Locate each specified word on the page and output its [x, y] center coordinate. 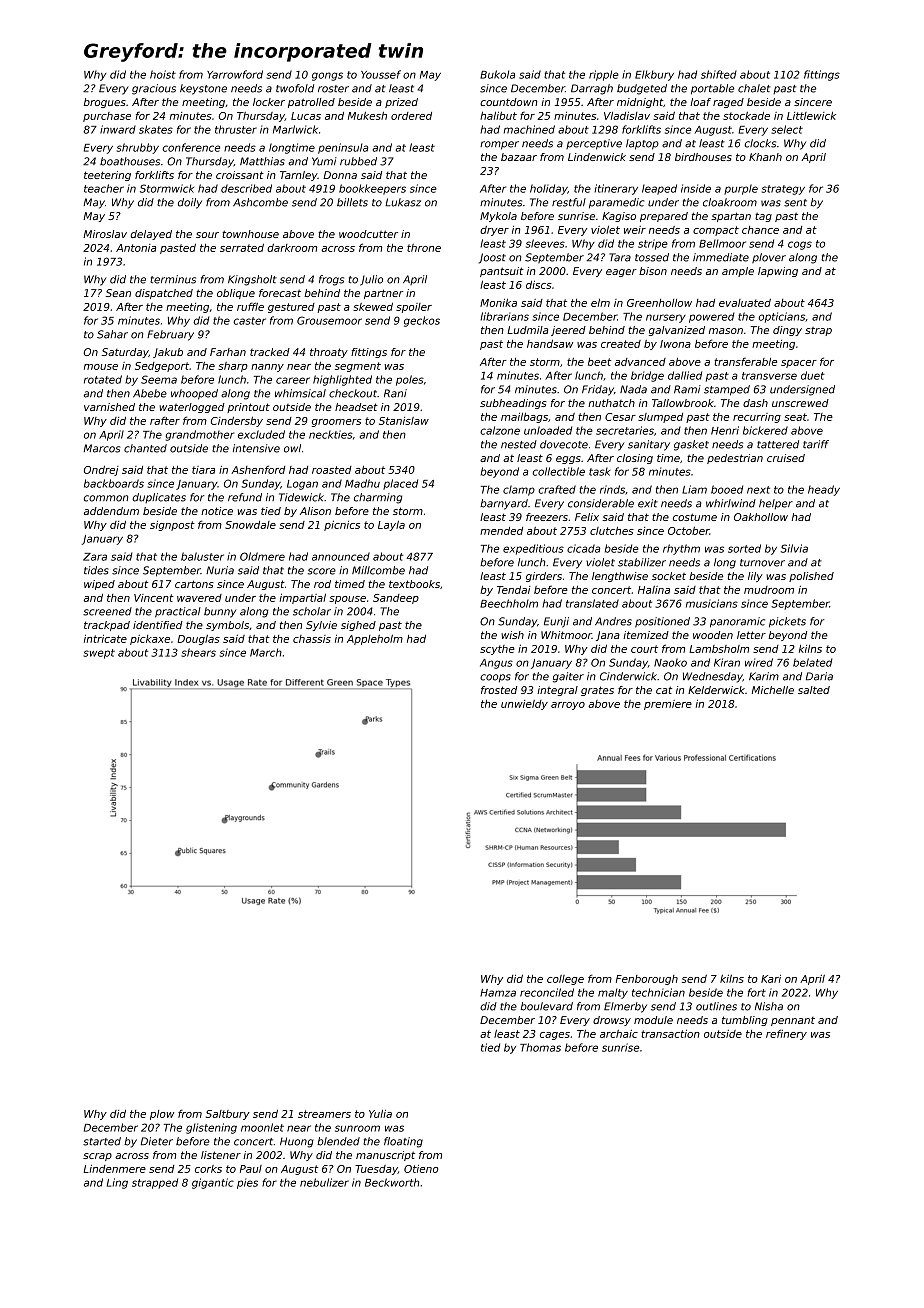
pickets [787, 622]
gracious [154, 89]
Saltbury [228, 1115]
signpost [172, 526]
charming [378, 498]
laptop [642, 144]
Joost [492, 258]
